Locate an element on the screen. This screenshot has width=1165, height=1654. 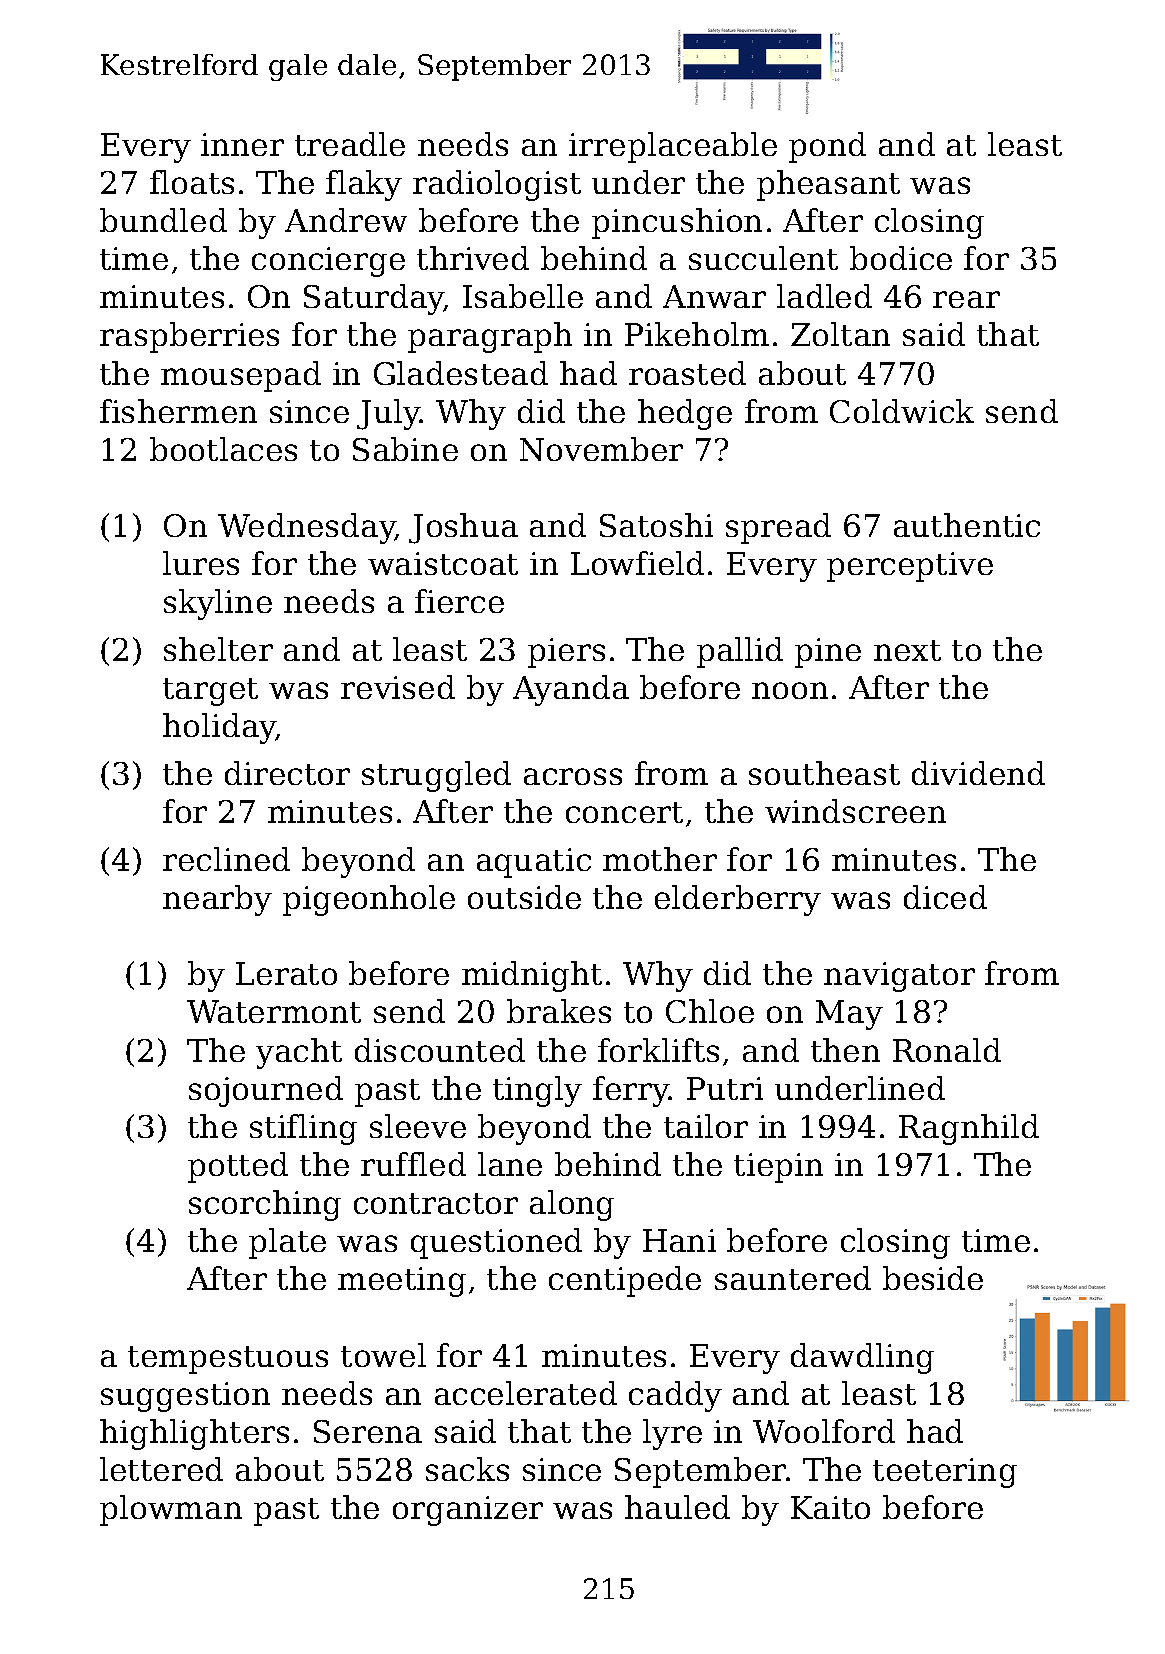
lures is located at coordinates (201, 563).
